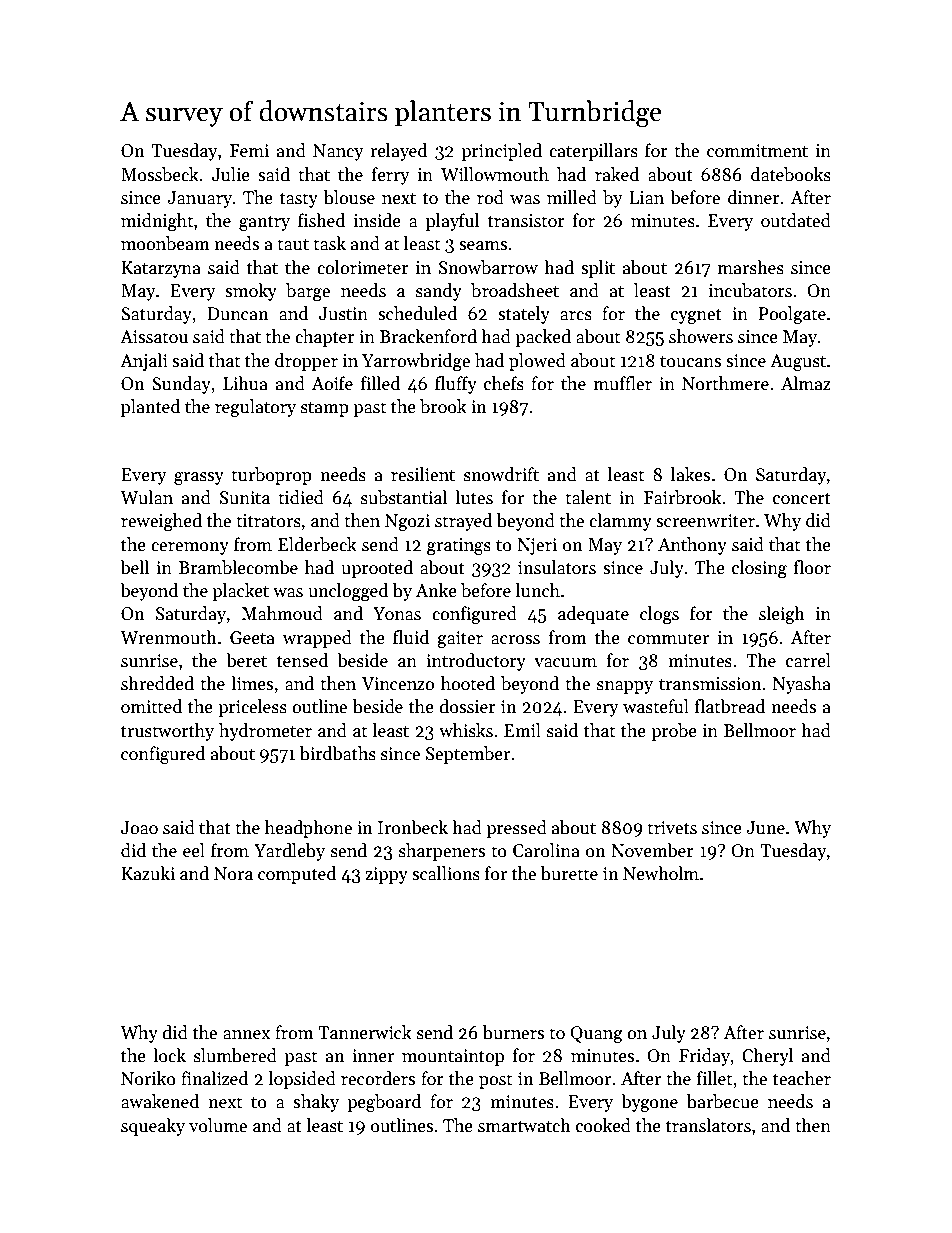 This screenshot has height=1233, width=952. Describe the element at coordinates (453, 1057) in the screenshot. I see `mountaintop` at that location.
